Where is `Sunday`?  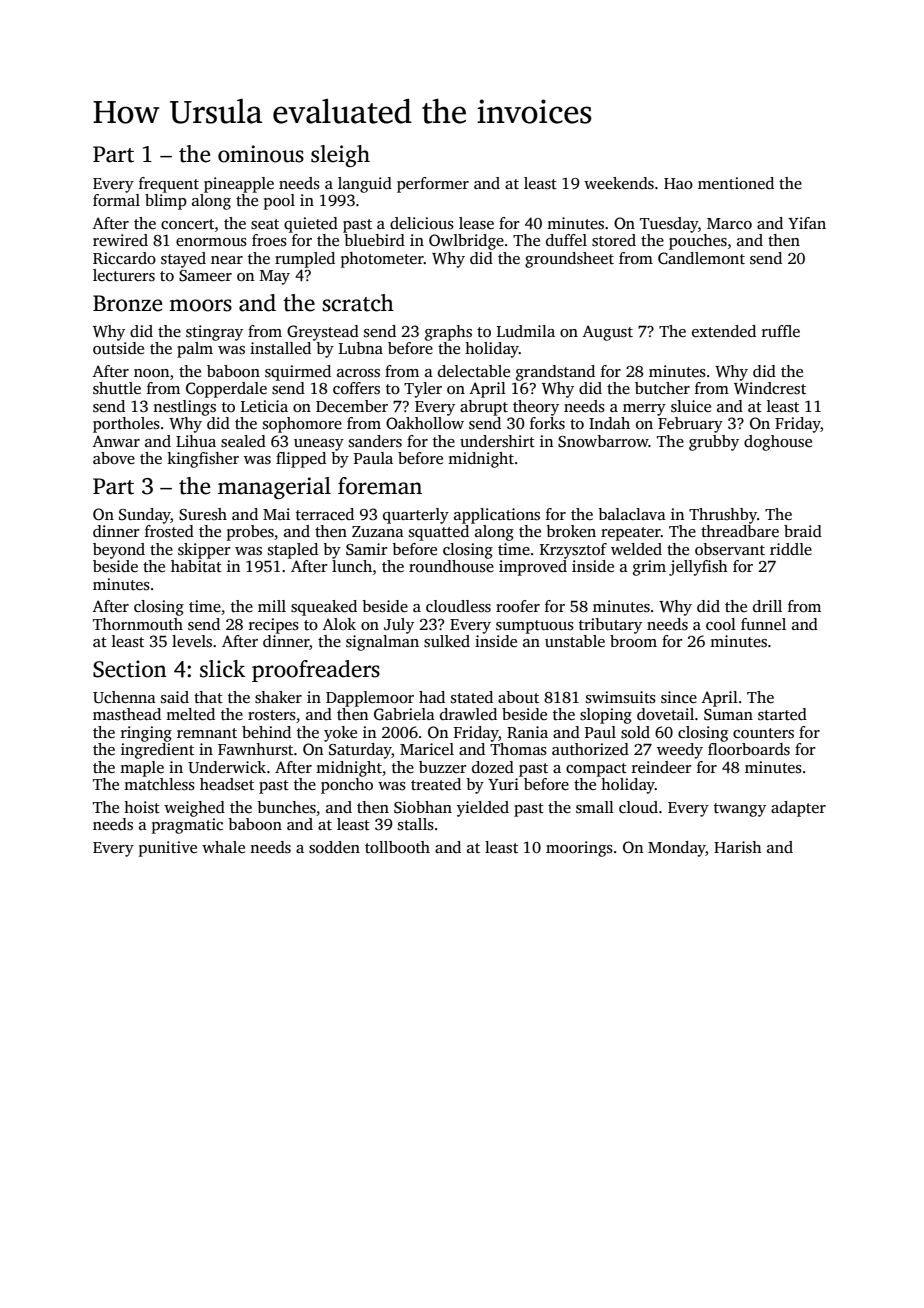
Sunday is located at coordinates (145, 516).
